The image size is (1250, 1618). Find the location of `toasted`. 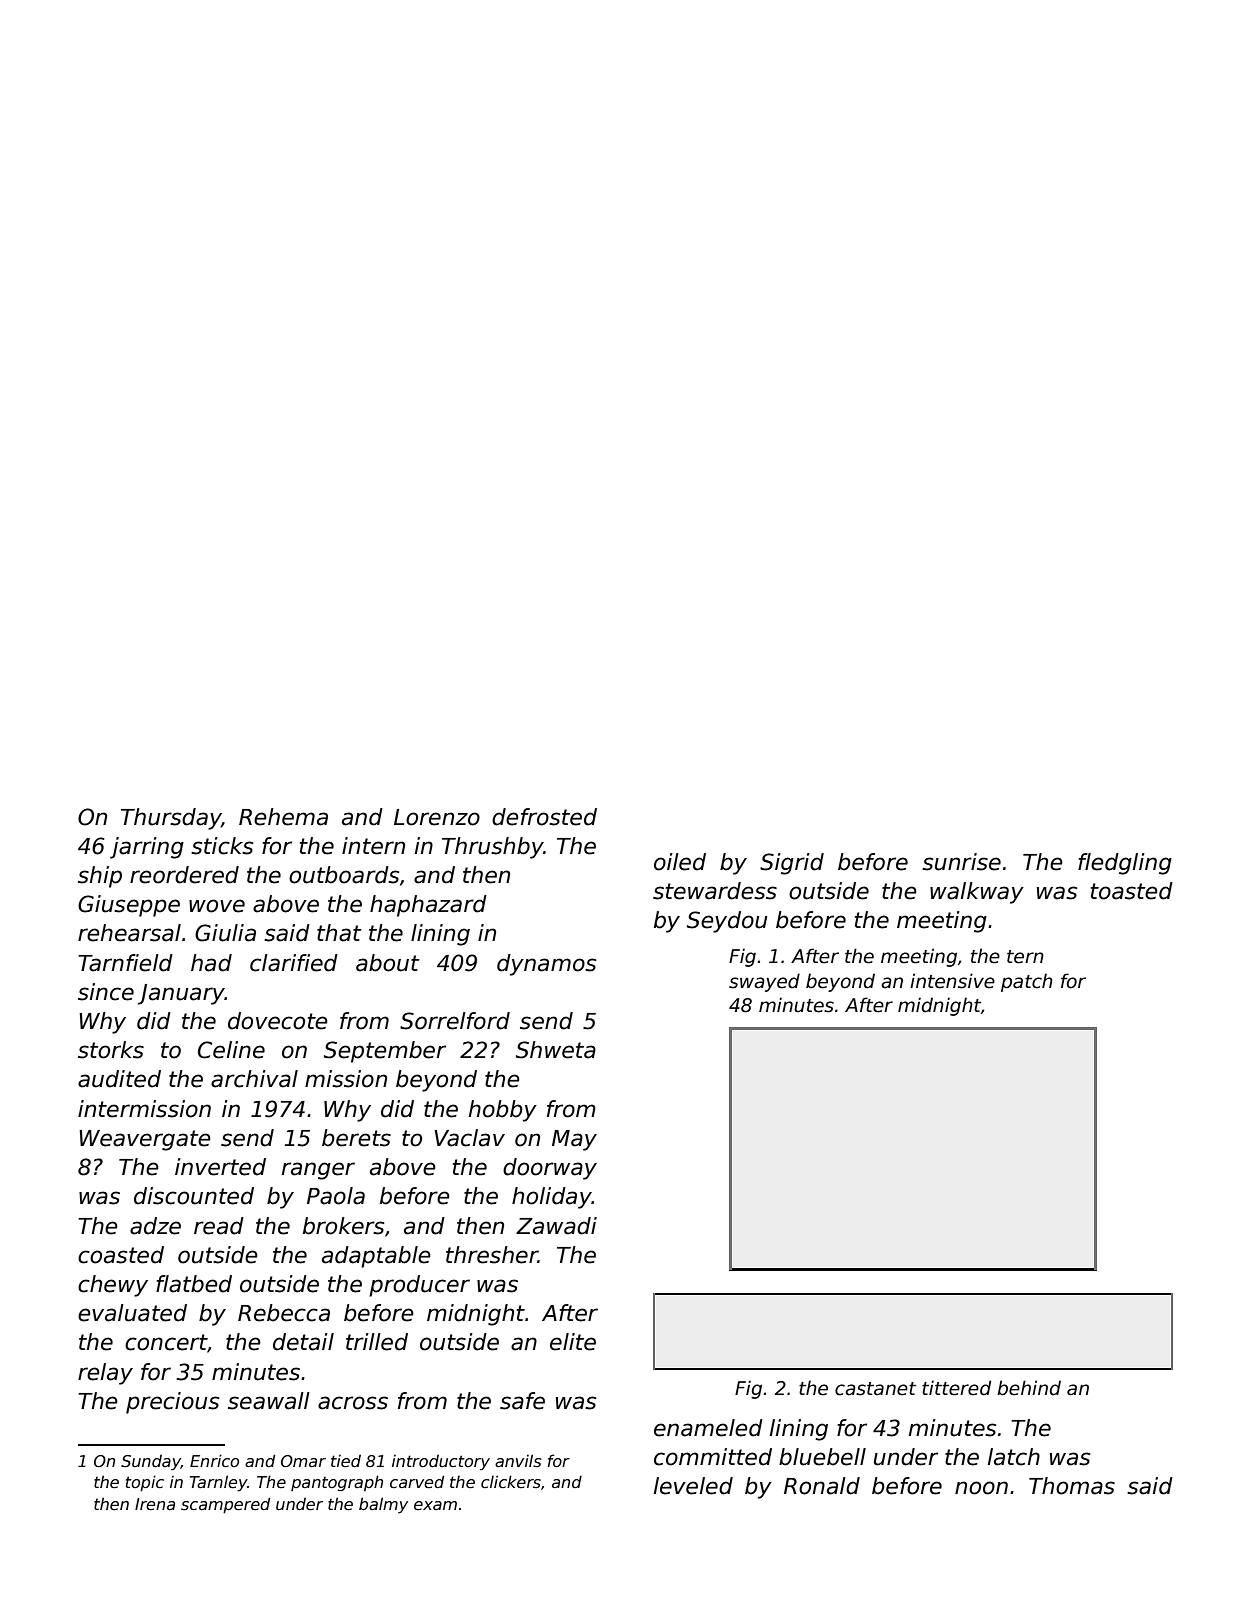

toasted is located at coordinates (1132, 891).
